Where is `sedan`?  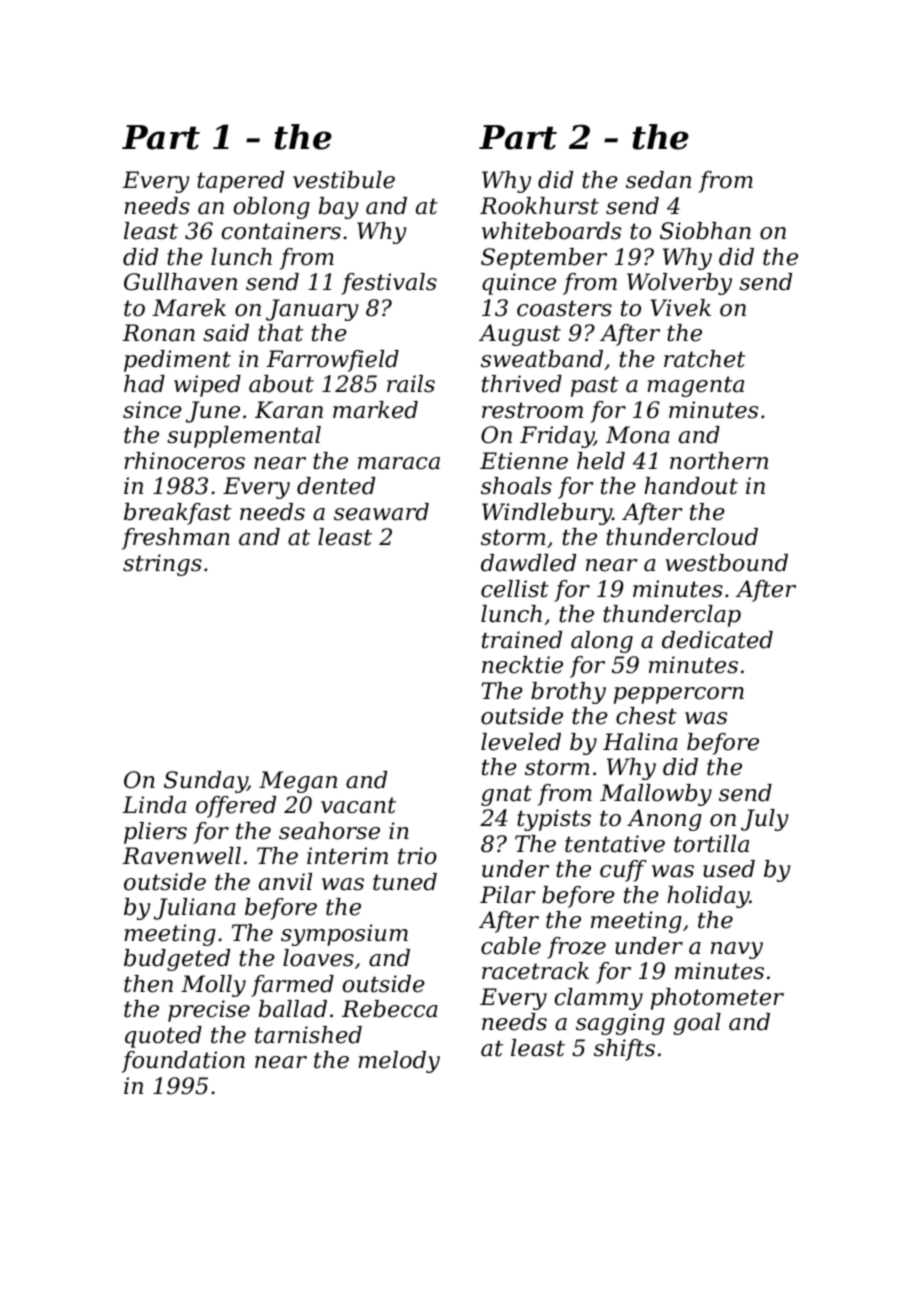 sedan is located at coordinates (658, 180).
